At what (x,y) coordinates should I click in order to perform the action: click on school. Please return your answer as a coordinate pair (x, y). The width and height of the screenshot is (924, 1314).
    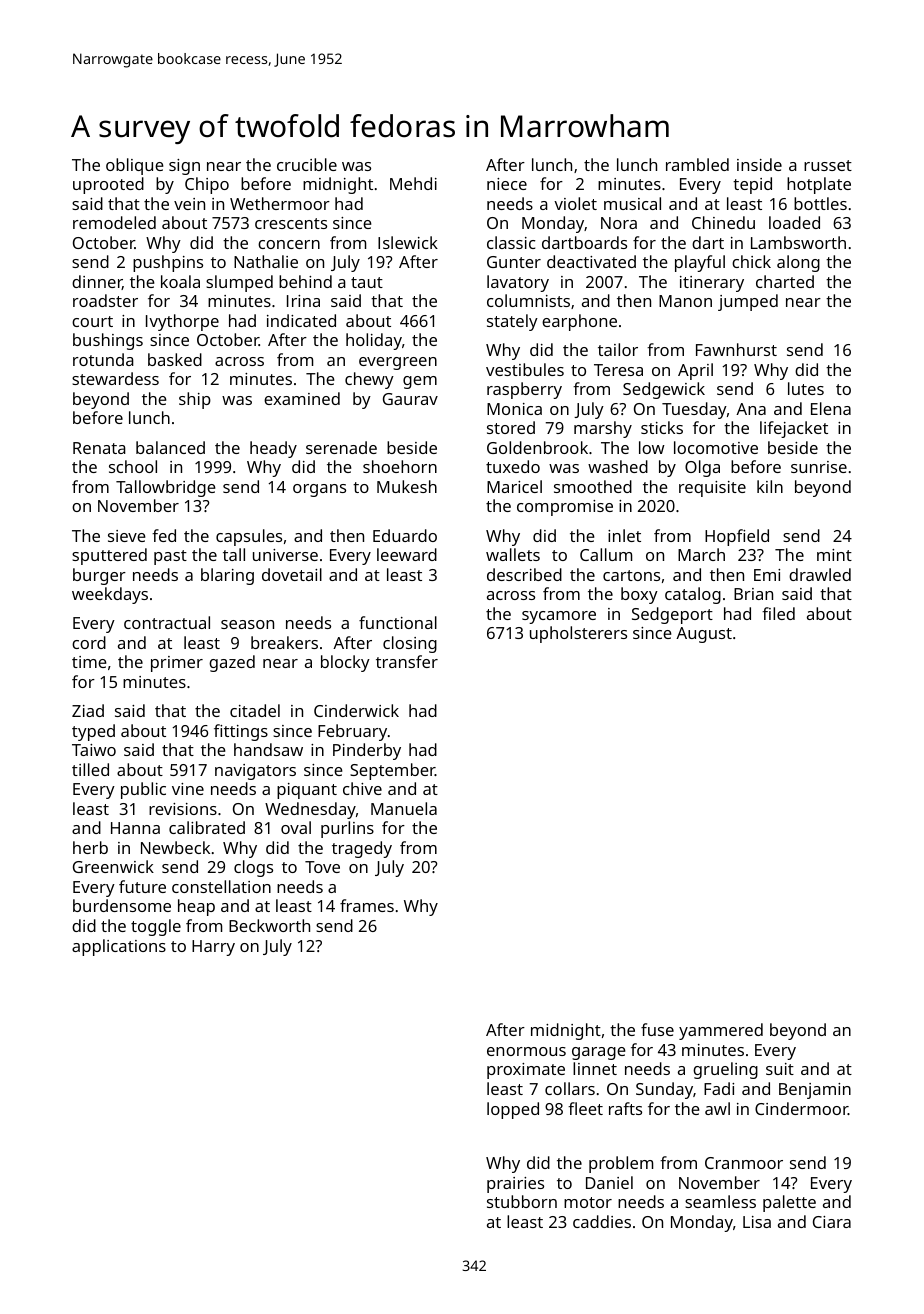
    Looking at the image, I should click on (133, 466).
